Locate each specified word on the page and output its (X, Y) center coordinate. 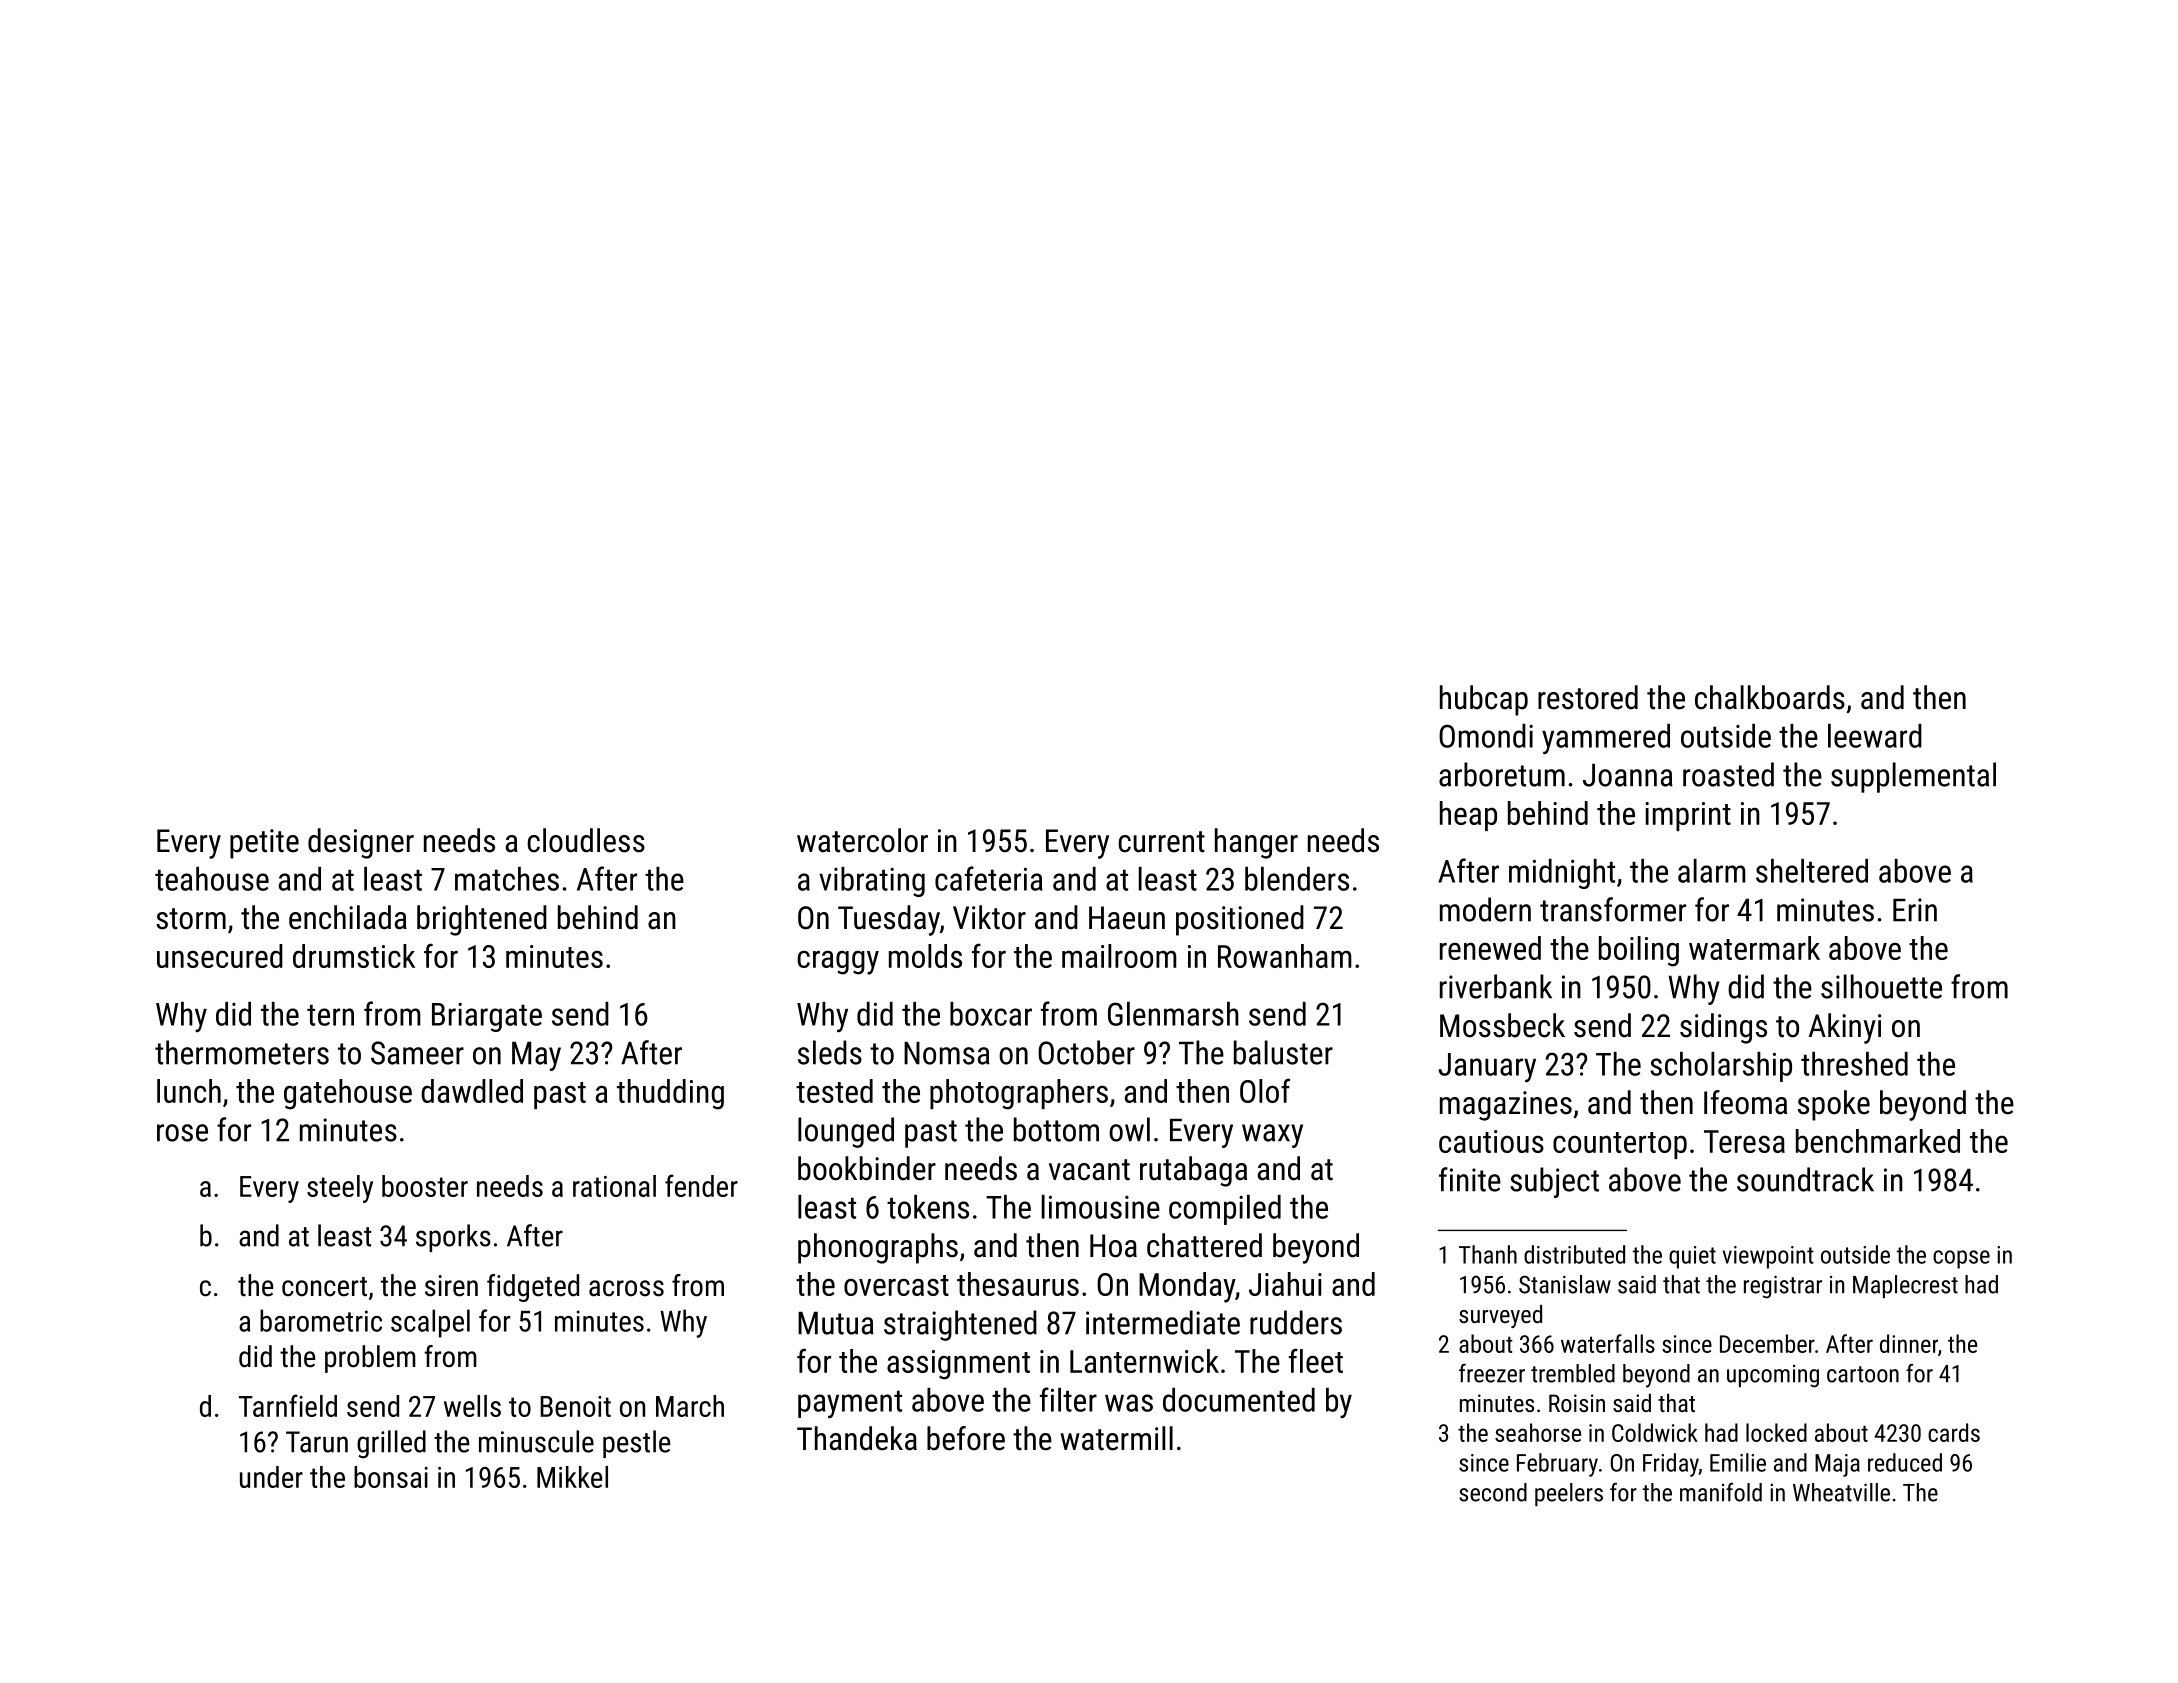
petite (264, 844)
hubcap (1484, 700)
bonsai (391, 1477)
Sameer (417, 1053)
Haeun (1127, 918)
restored (1588, 697)
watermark (1754, 948)
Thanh (1488, 1254)
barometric (321, 1320)
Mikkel (572, 1477)
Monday (1187, 1287)
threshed (1854, 1064)
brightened (482, 920)
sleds (830, 1052)
